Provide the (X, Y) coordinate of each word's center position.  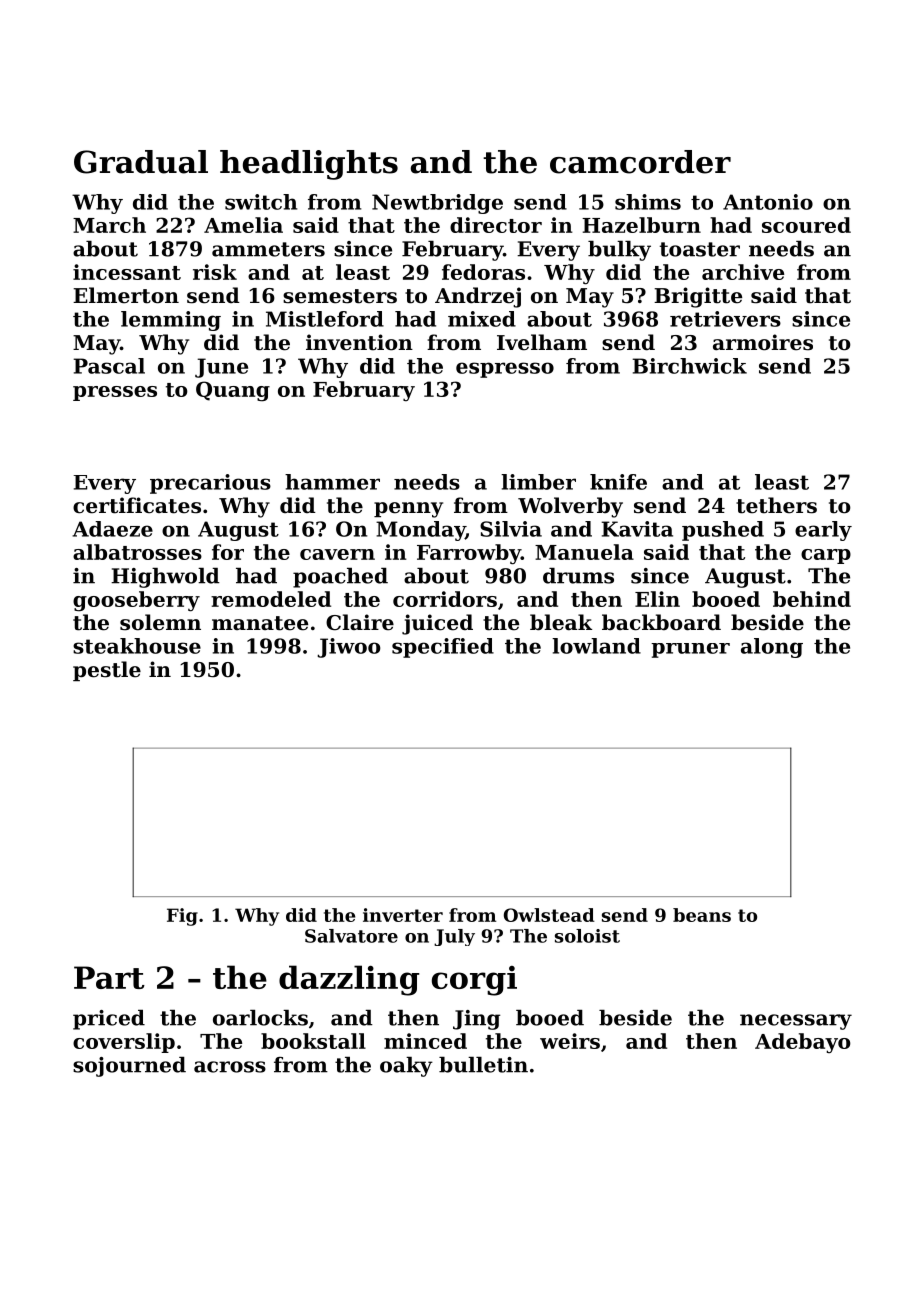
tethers (776, 505)
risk (215, 272)
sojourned (129, 1067)
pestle (107, 671)
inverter (403, 915)
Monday (420, 531)
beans (702, 915)
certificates (137, 505)
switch (261, 202)
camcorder (640, 162)
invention (359, 342)
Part (109, 977)
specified (443, 648)
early (823, 531)
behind (812, 599)
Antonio (768, 202)
